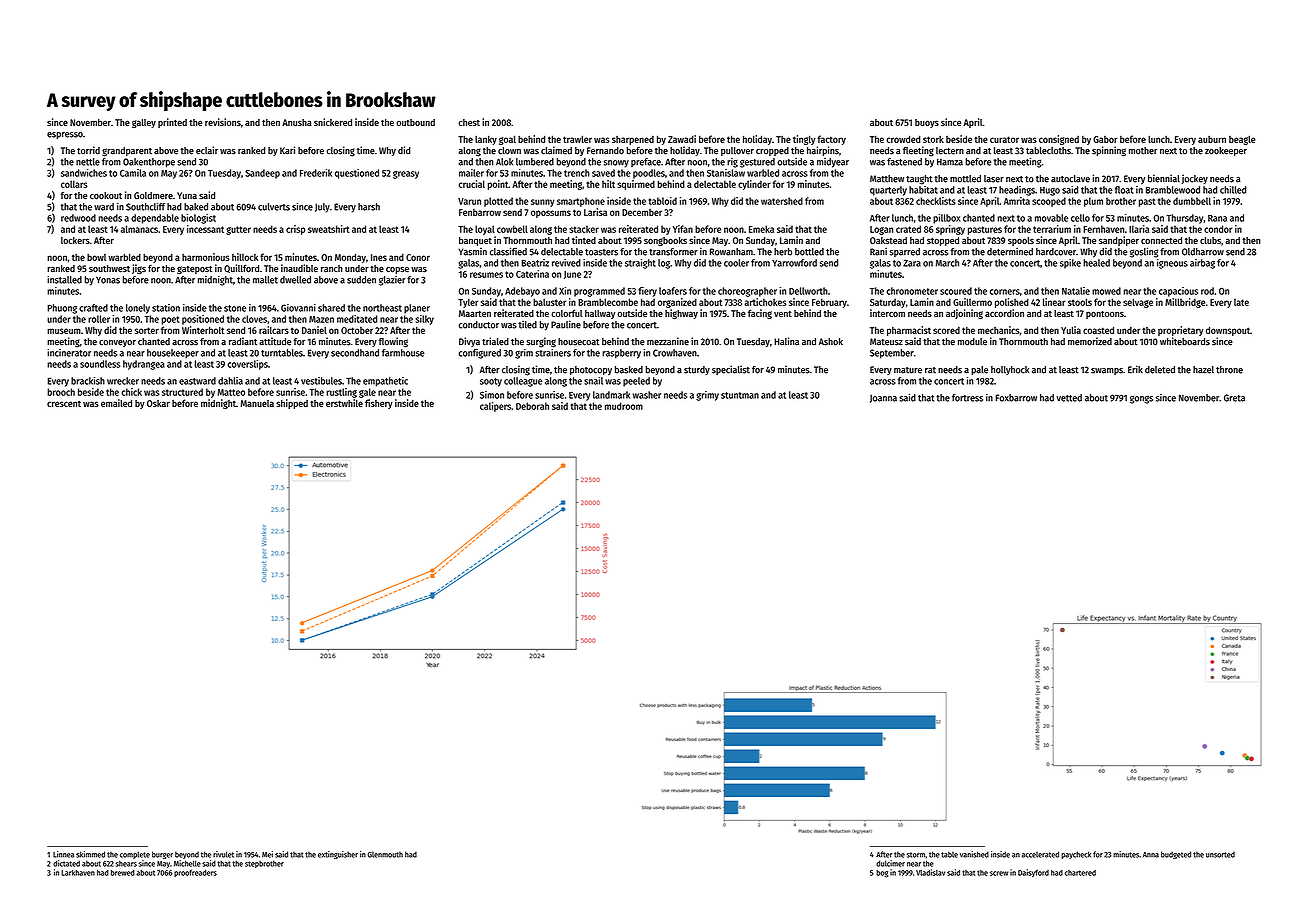  What do you see at coordinates (385, 854) in the screenshot?
I see `Glenmouth` at bounding box center [385, 854].
